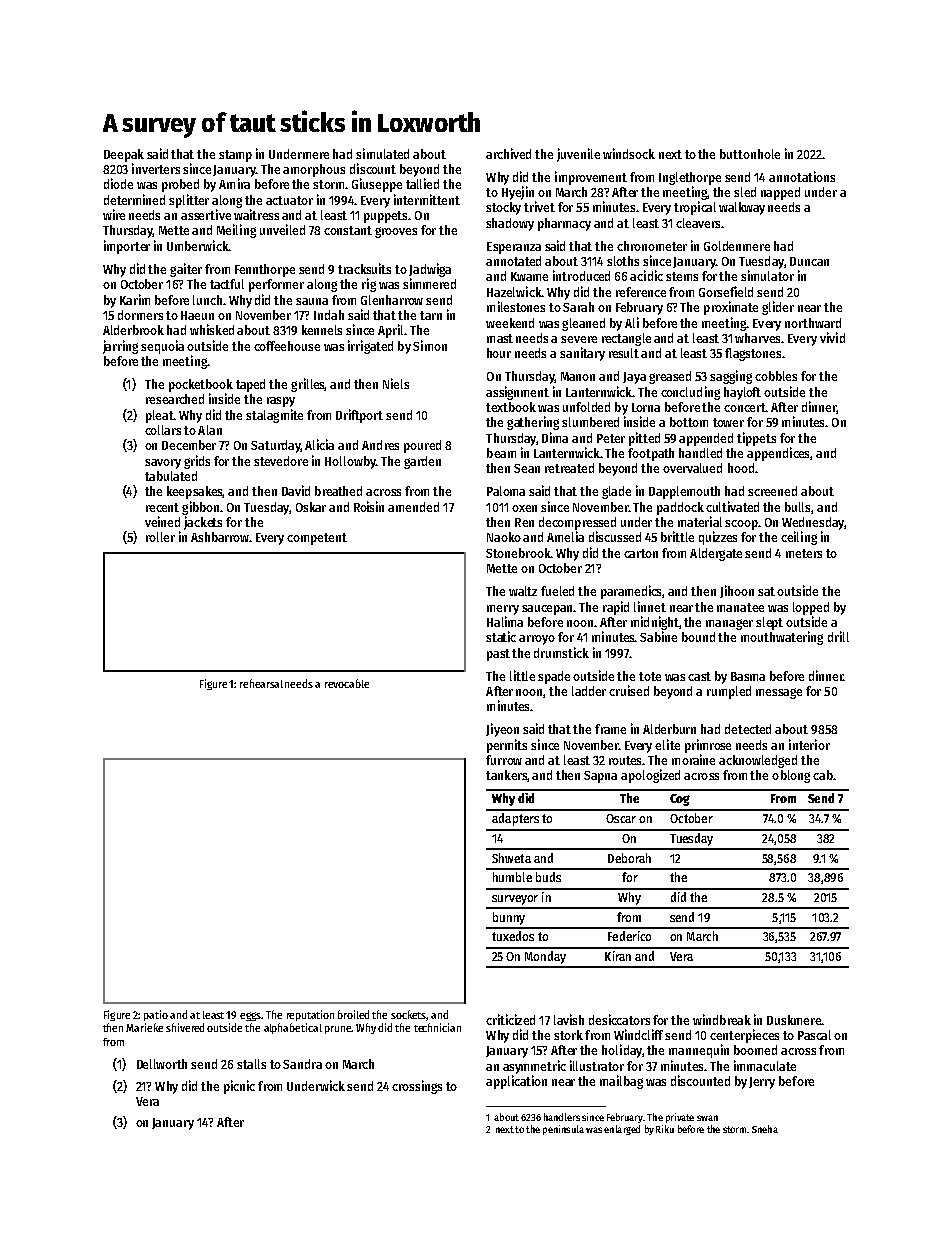 The image size is (952, 1233). Describe the element at coordinates (832, 337) in the document. I see `vivid` at that location.
